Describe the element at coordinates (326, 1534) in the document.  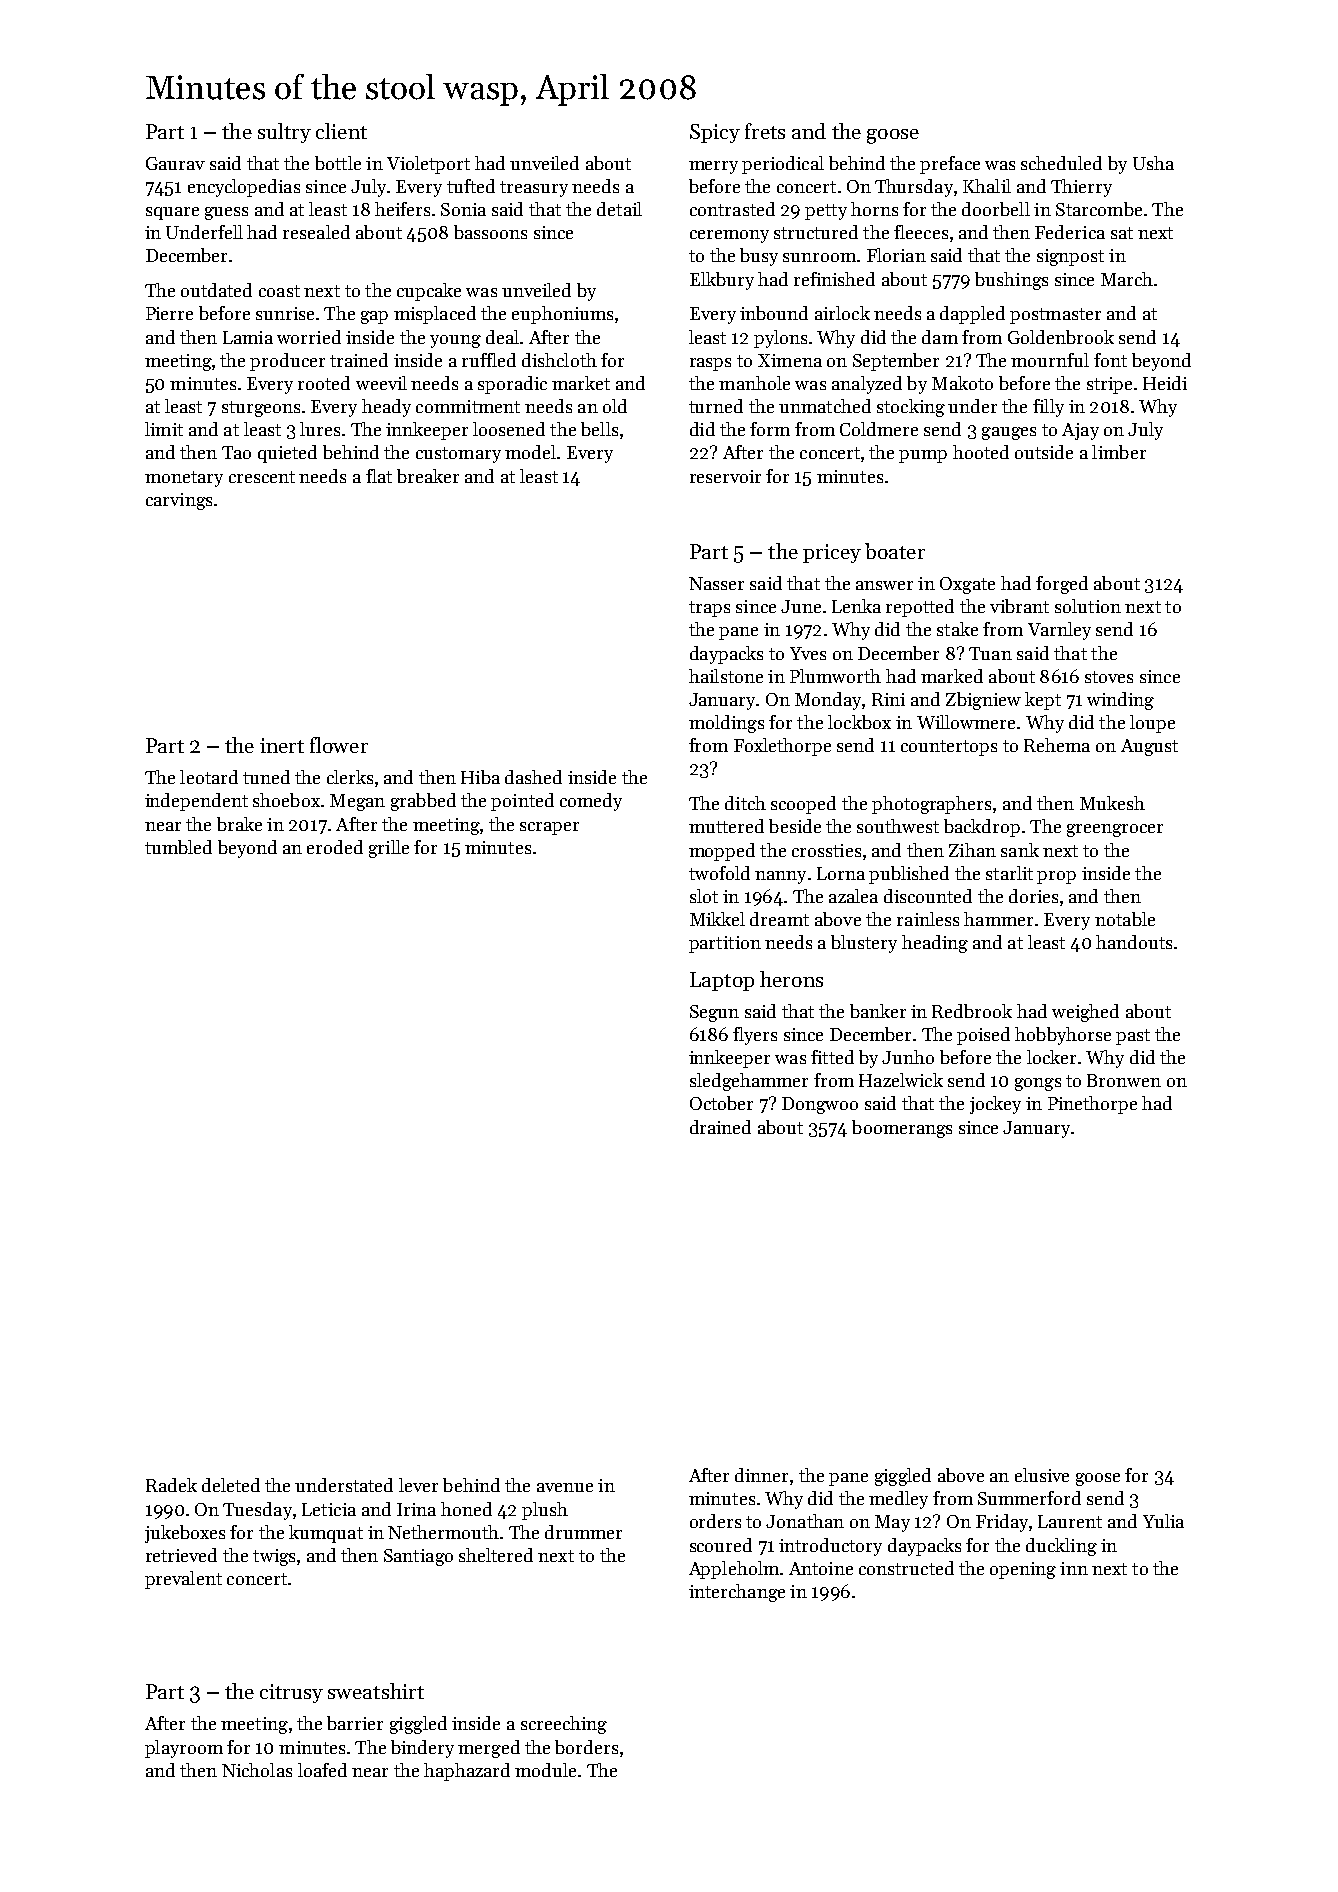
I see `kumquat` at that location.
